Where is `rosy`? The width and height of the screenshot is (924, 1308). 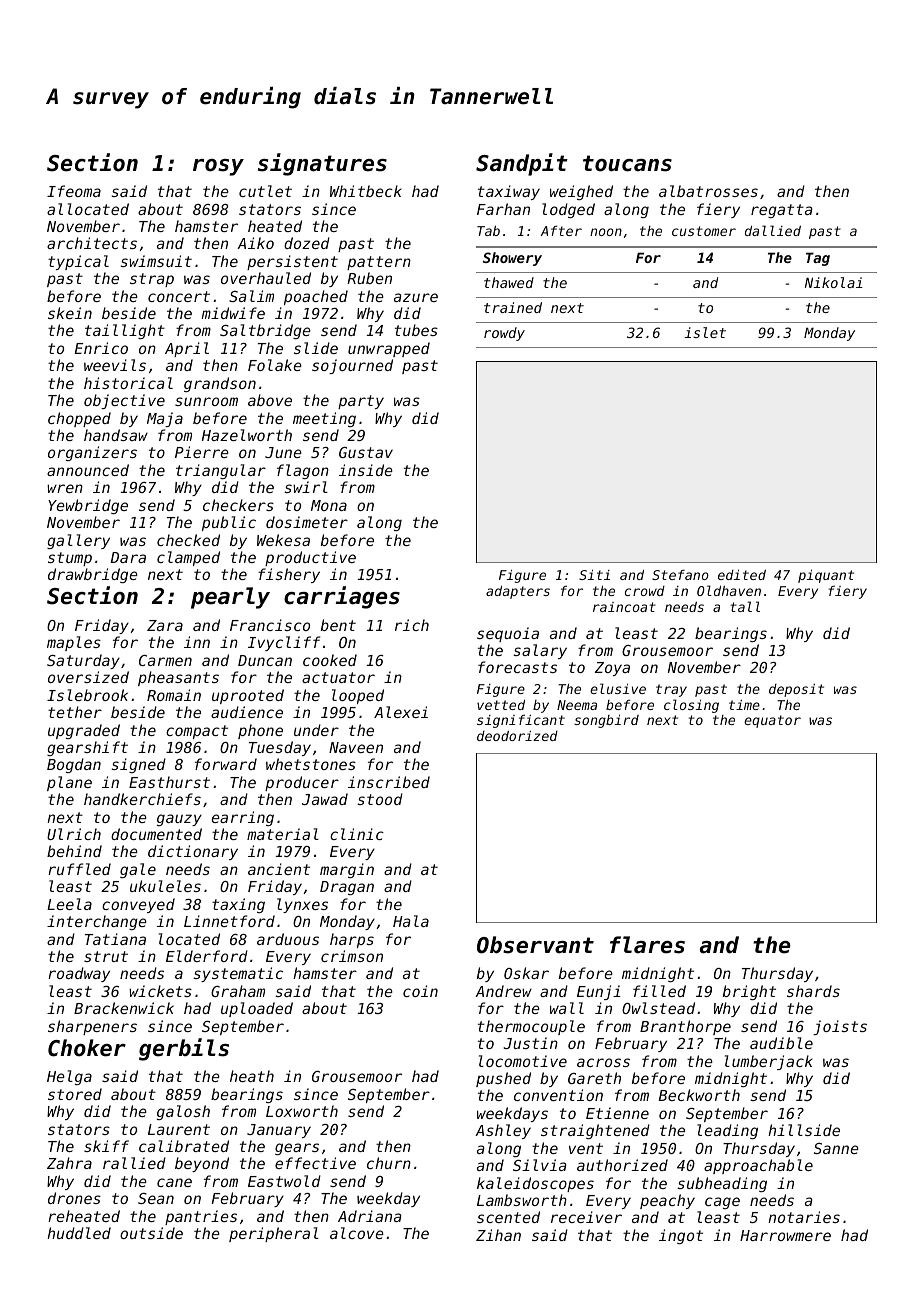 rosy is located at coordinates (218, 167).
